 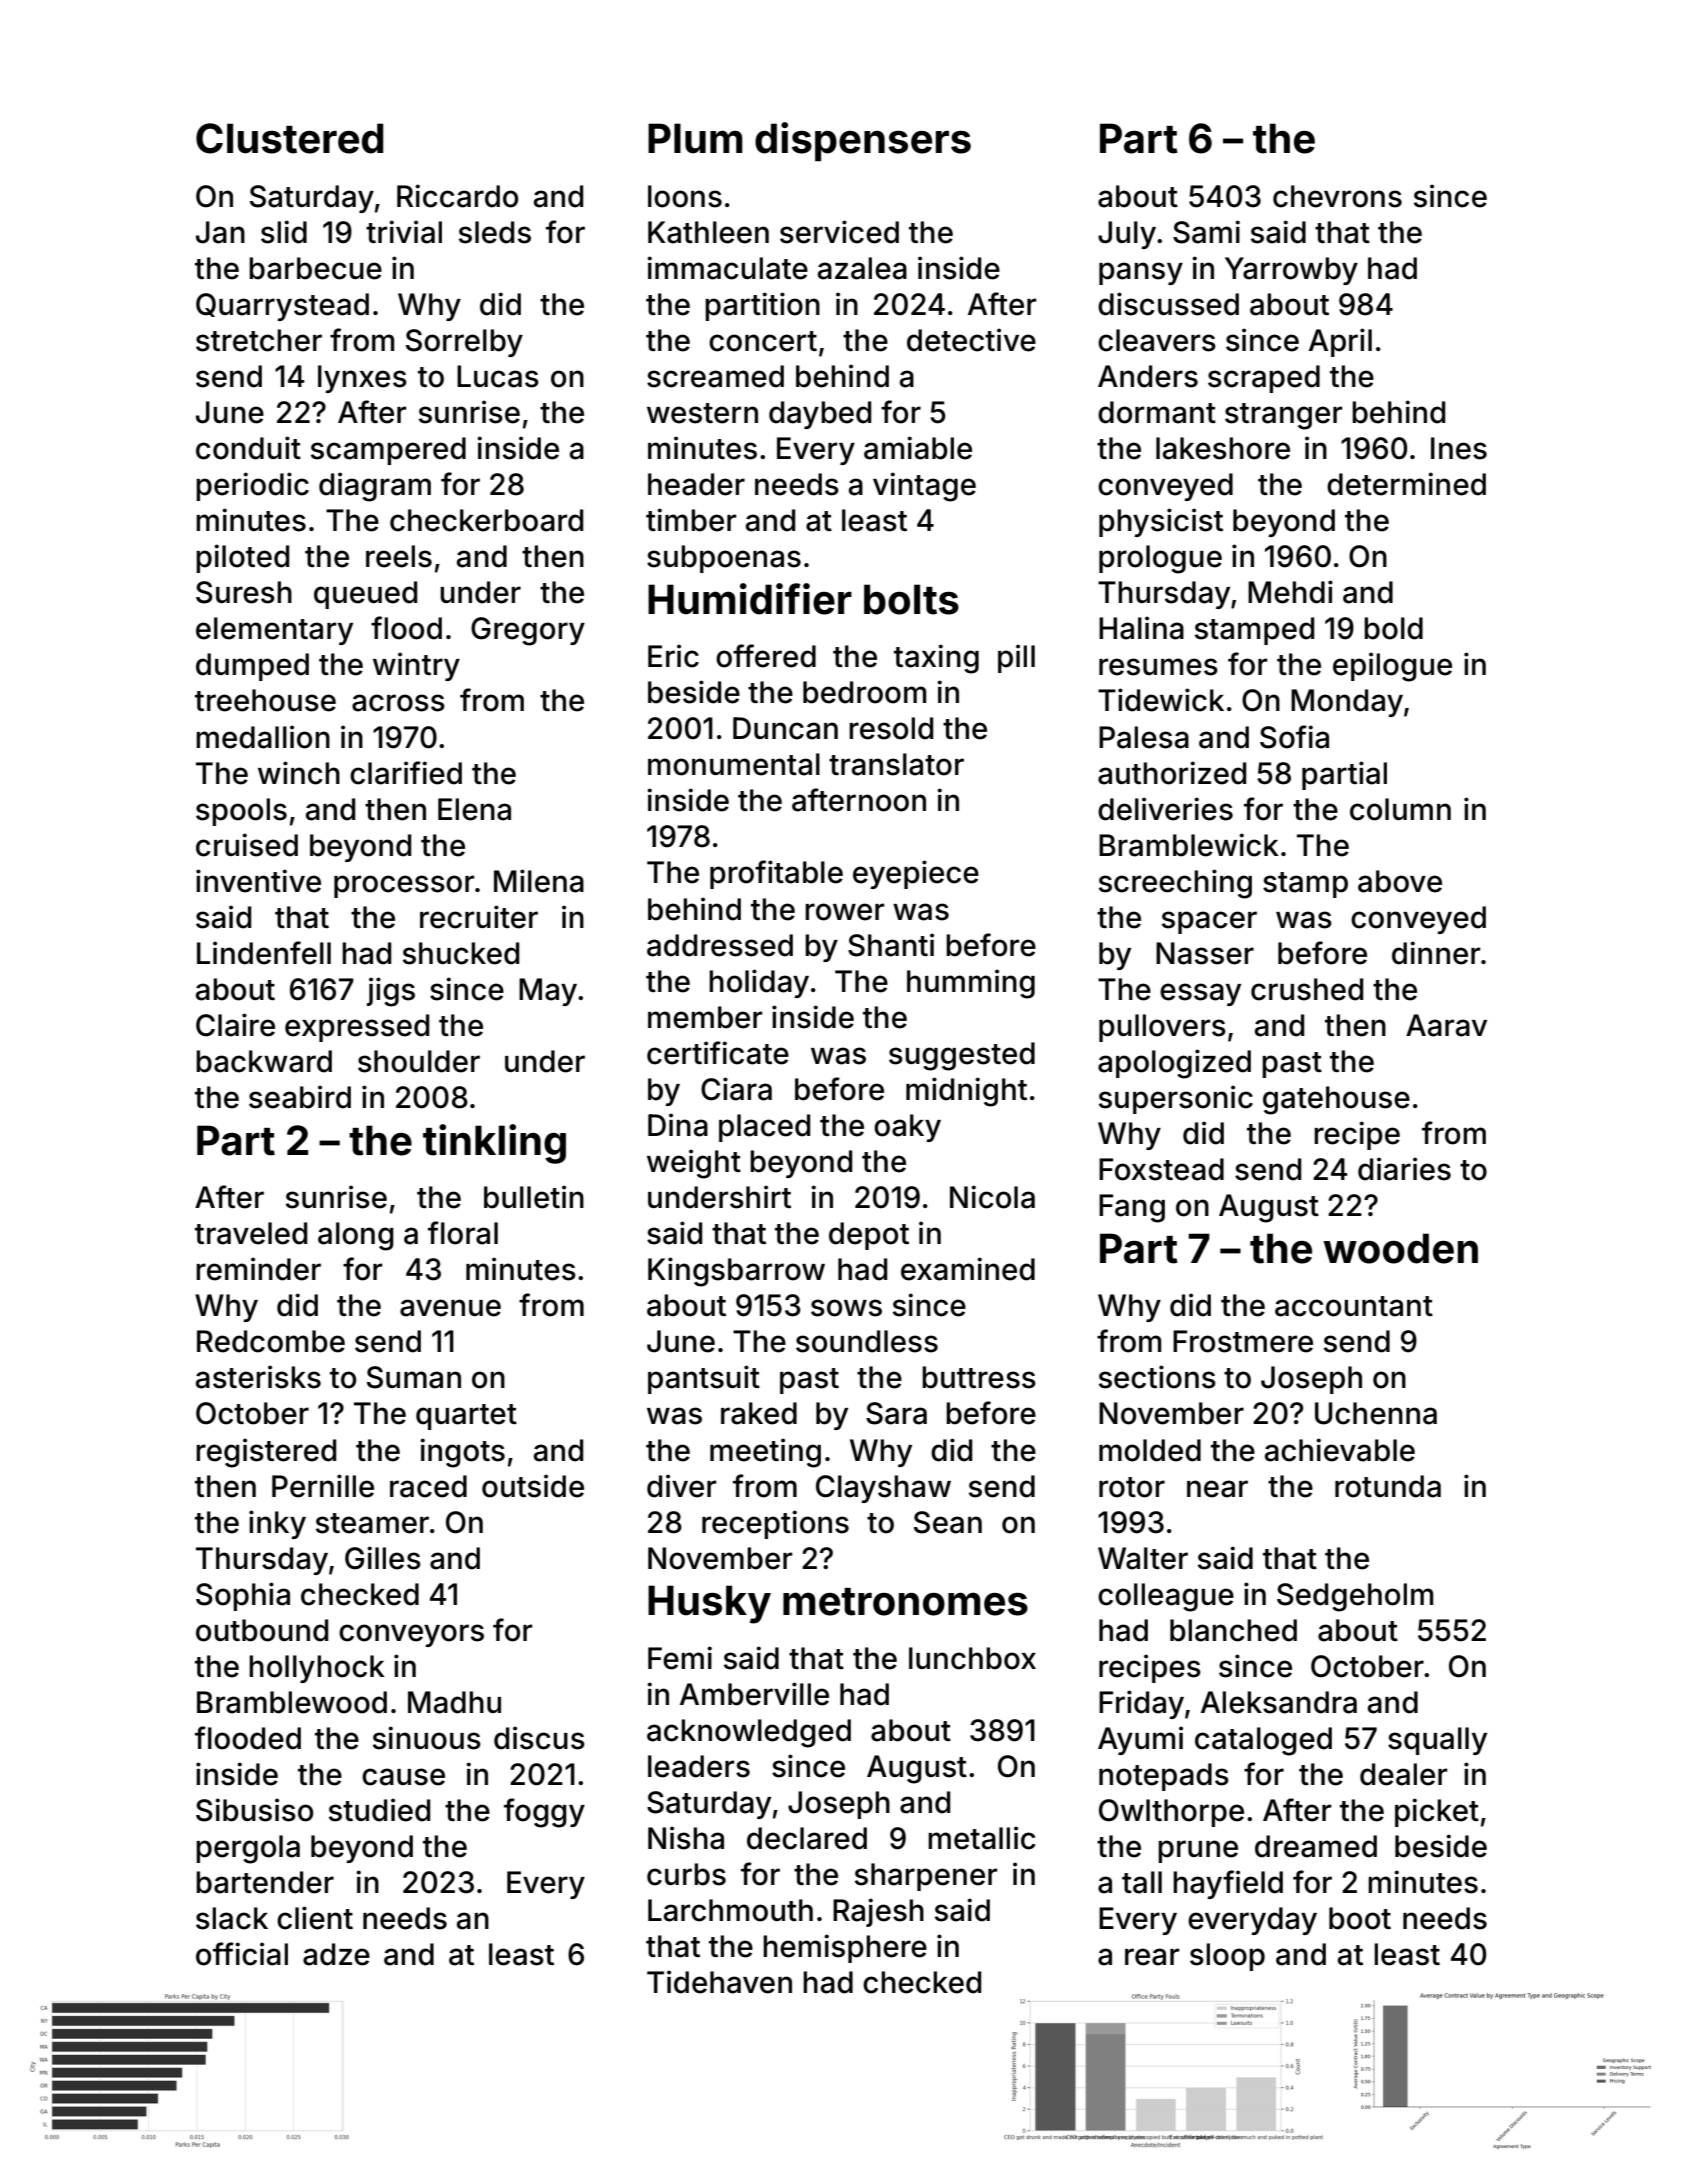 What do you see at coordinates (450, 1308) in the document?
I see `avenue` at bounding box center [450, 1308].
